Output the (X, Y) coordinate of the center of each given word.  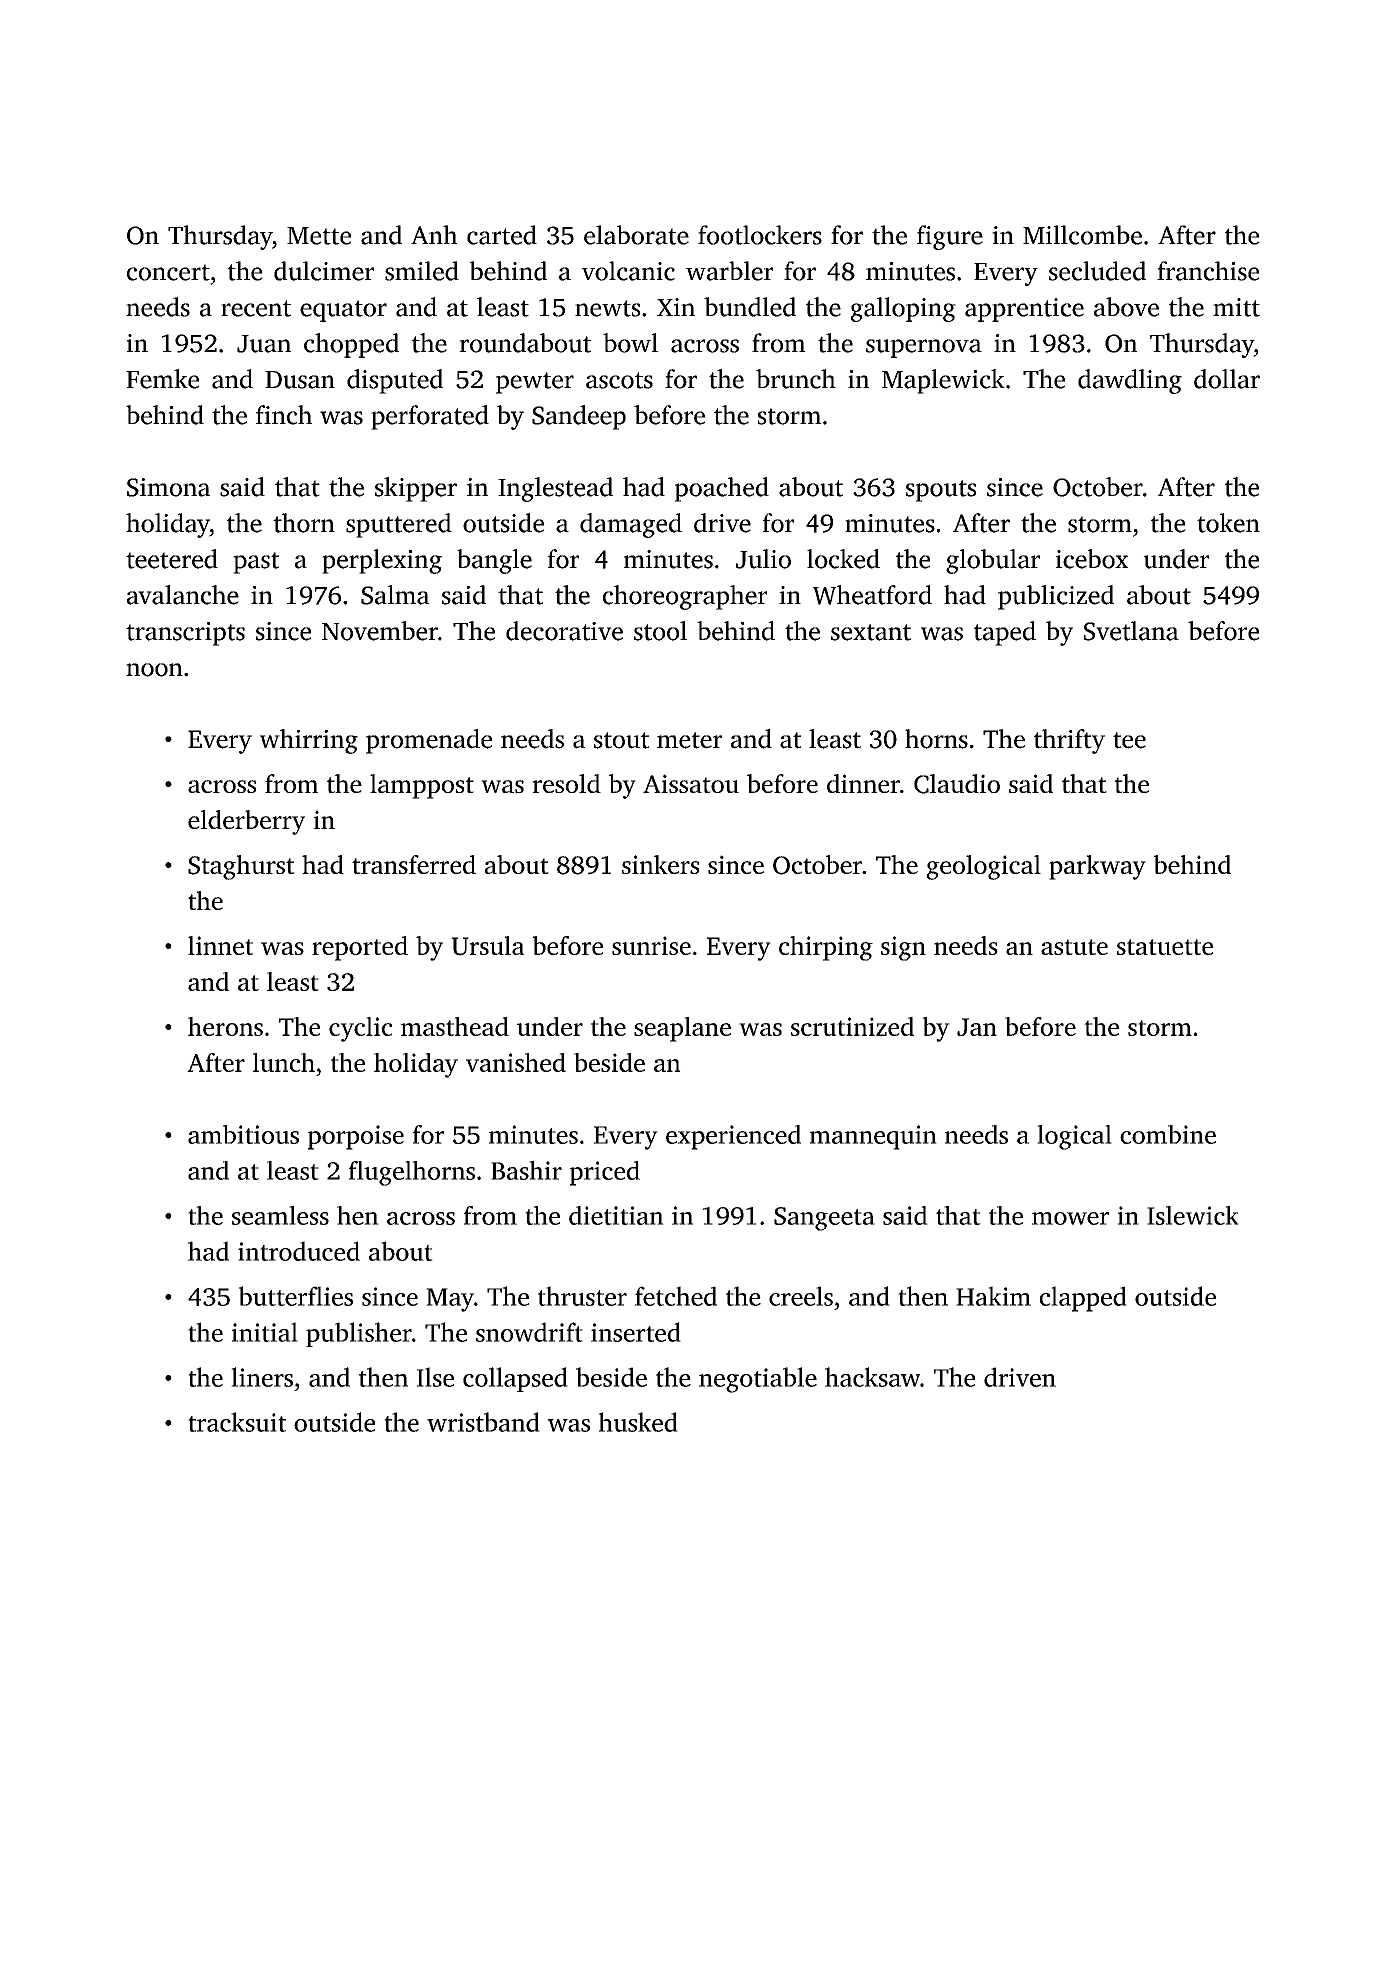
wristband (483, 1422)
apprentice (1024, 310)
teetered (172, 559)
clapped (1083, 1299)
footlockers (760, 235)
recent (256, 308)
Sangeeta (824, 1219)
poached (722, 489)
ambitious (243, 1134)
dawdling (1130, 381)
